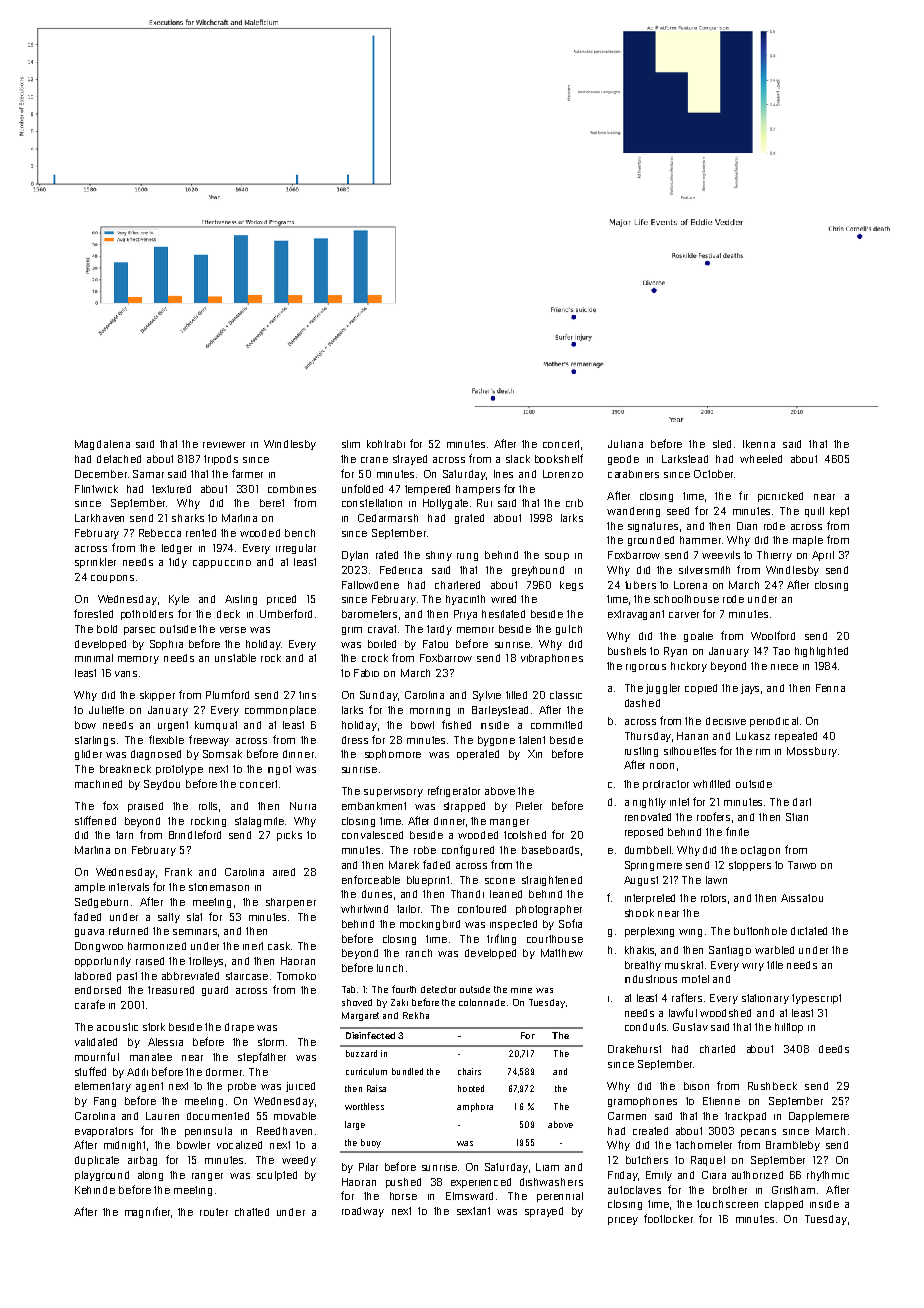 The width and height of the document is (924, 1308). I want to click on ledger, so click(177, 549).
